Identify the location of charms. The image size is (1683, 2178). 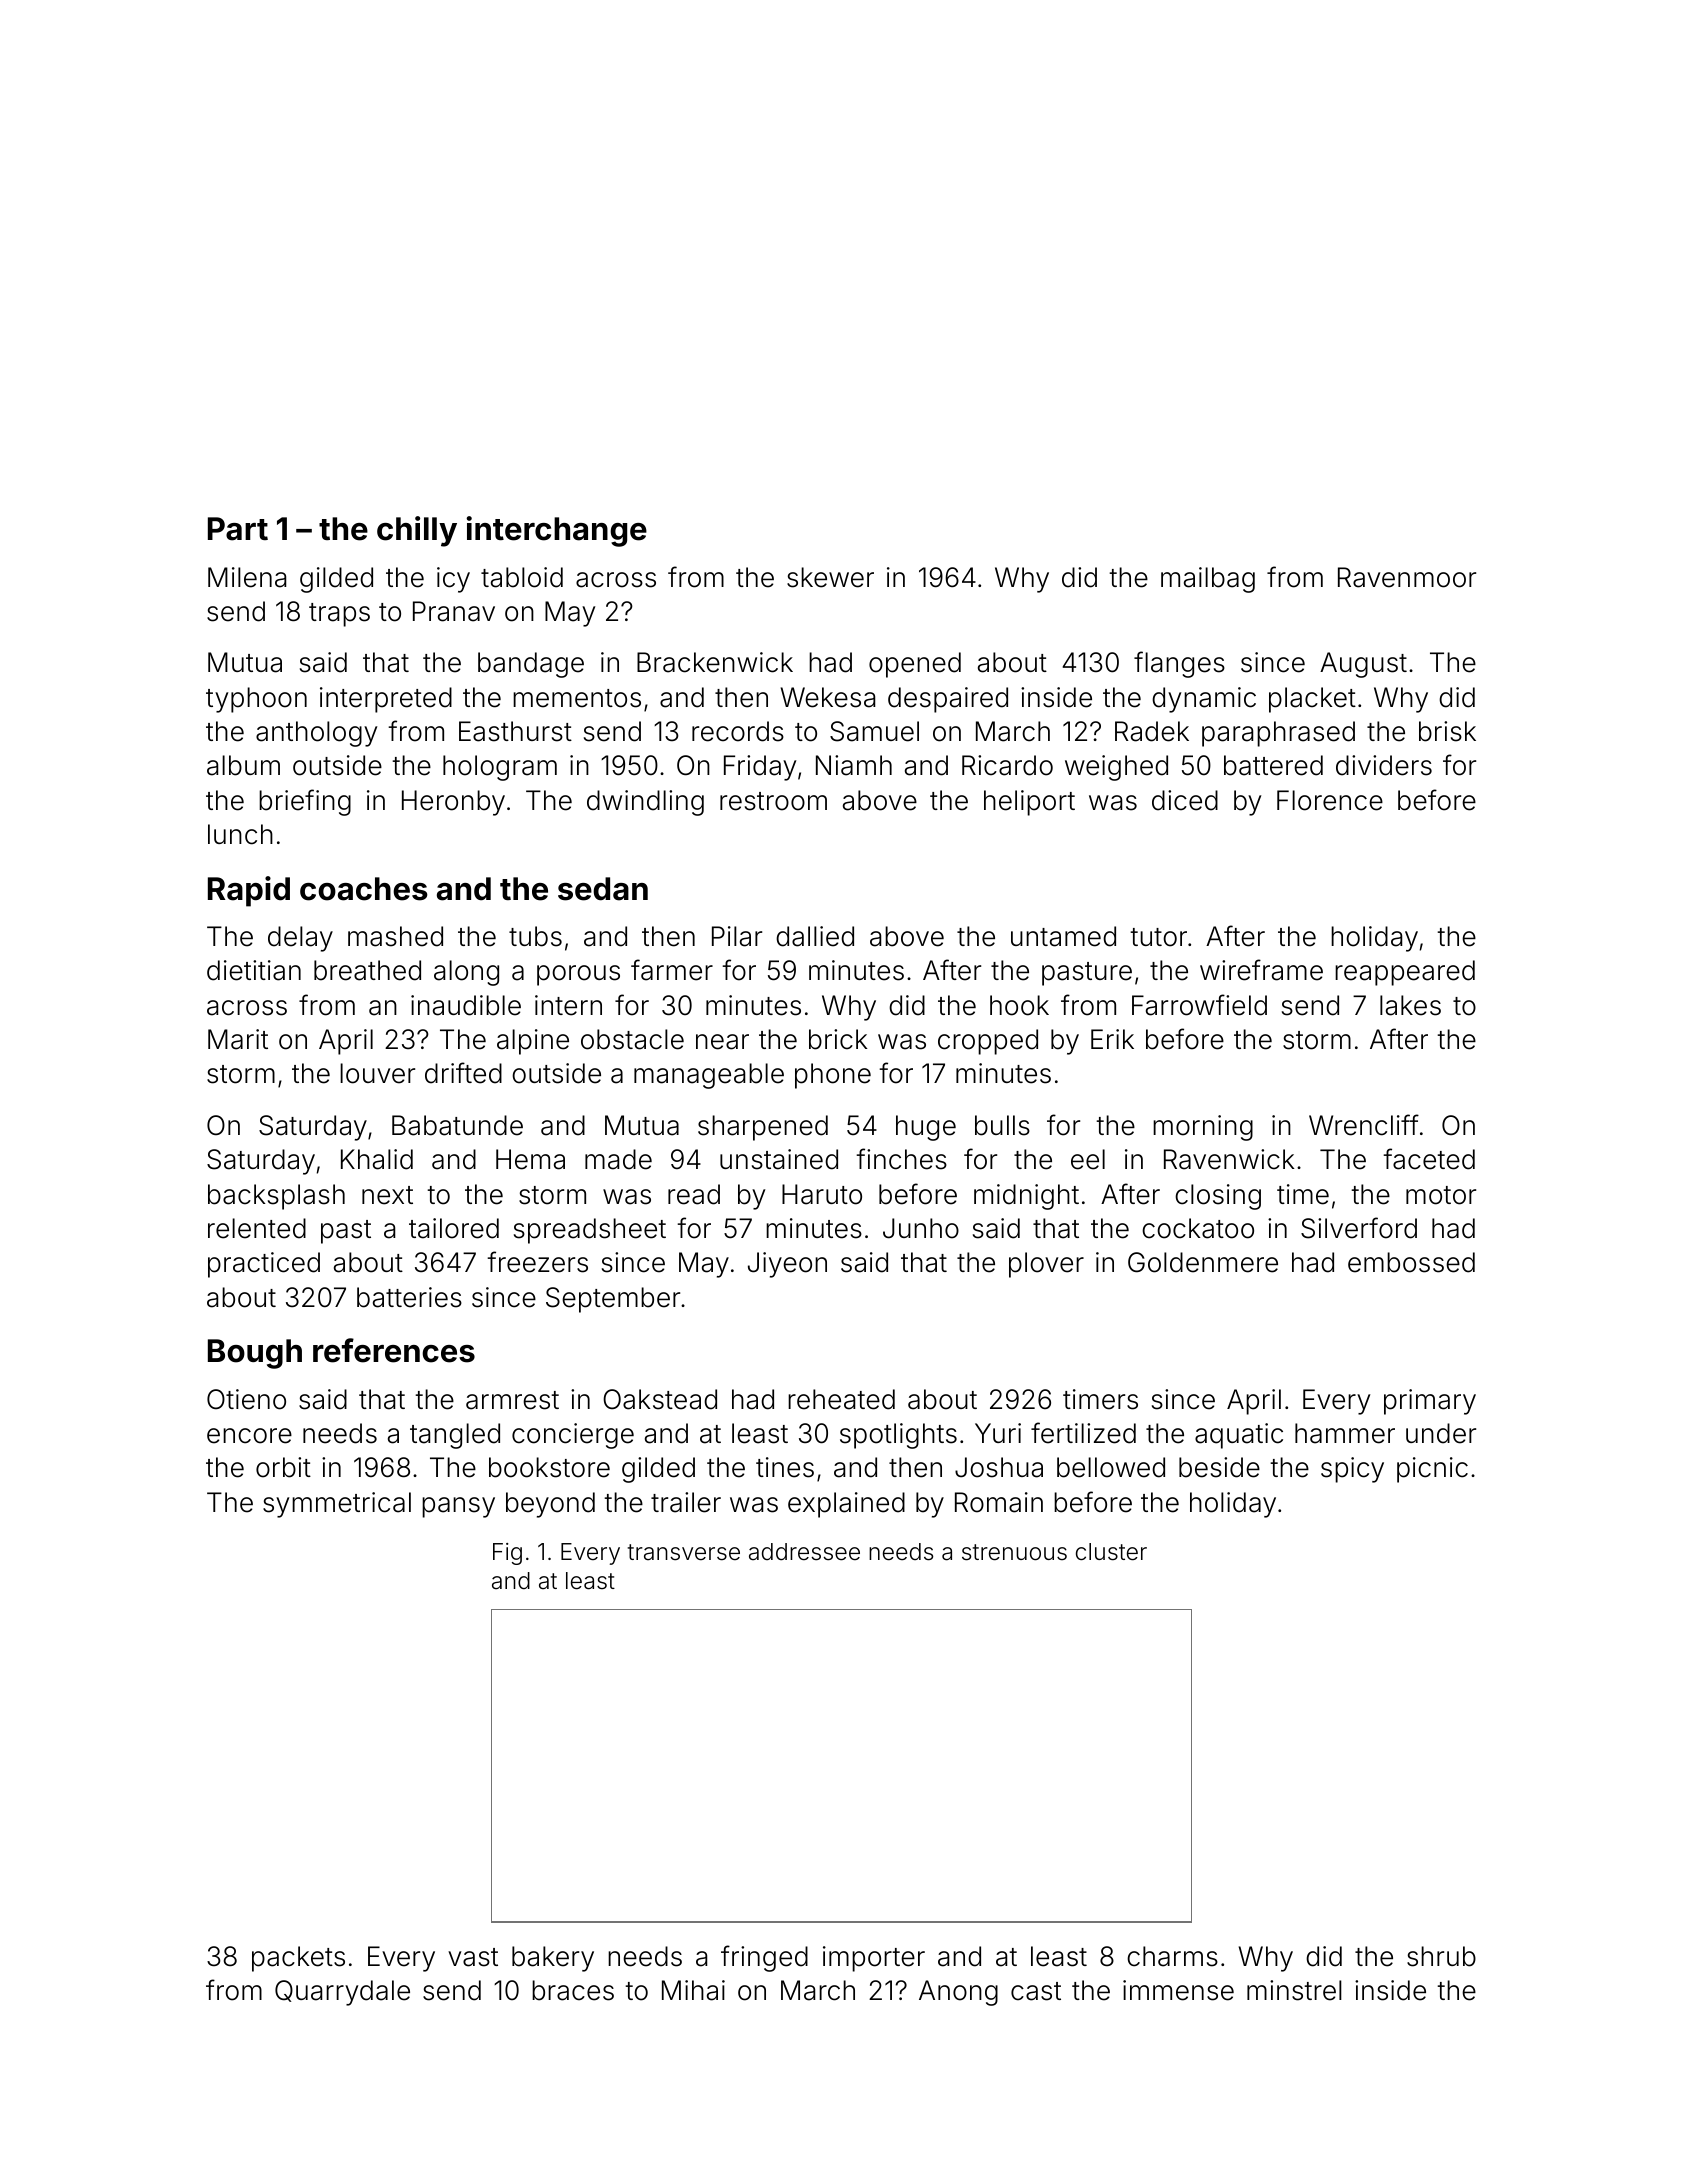
(1172, 1956).
